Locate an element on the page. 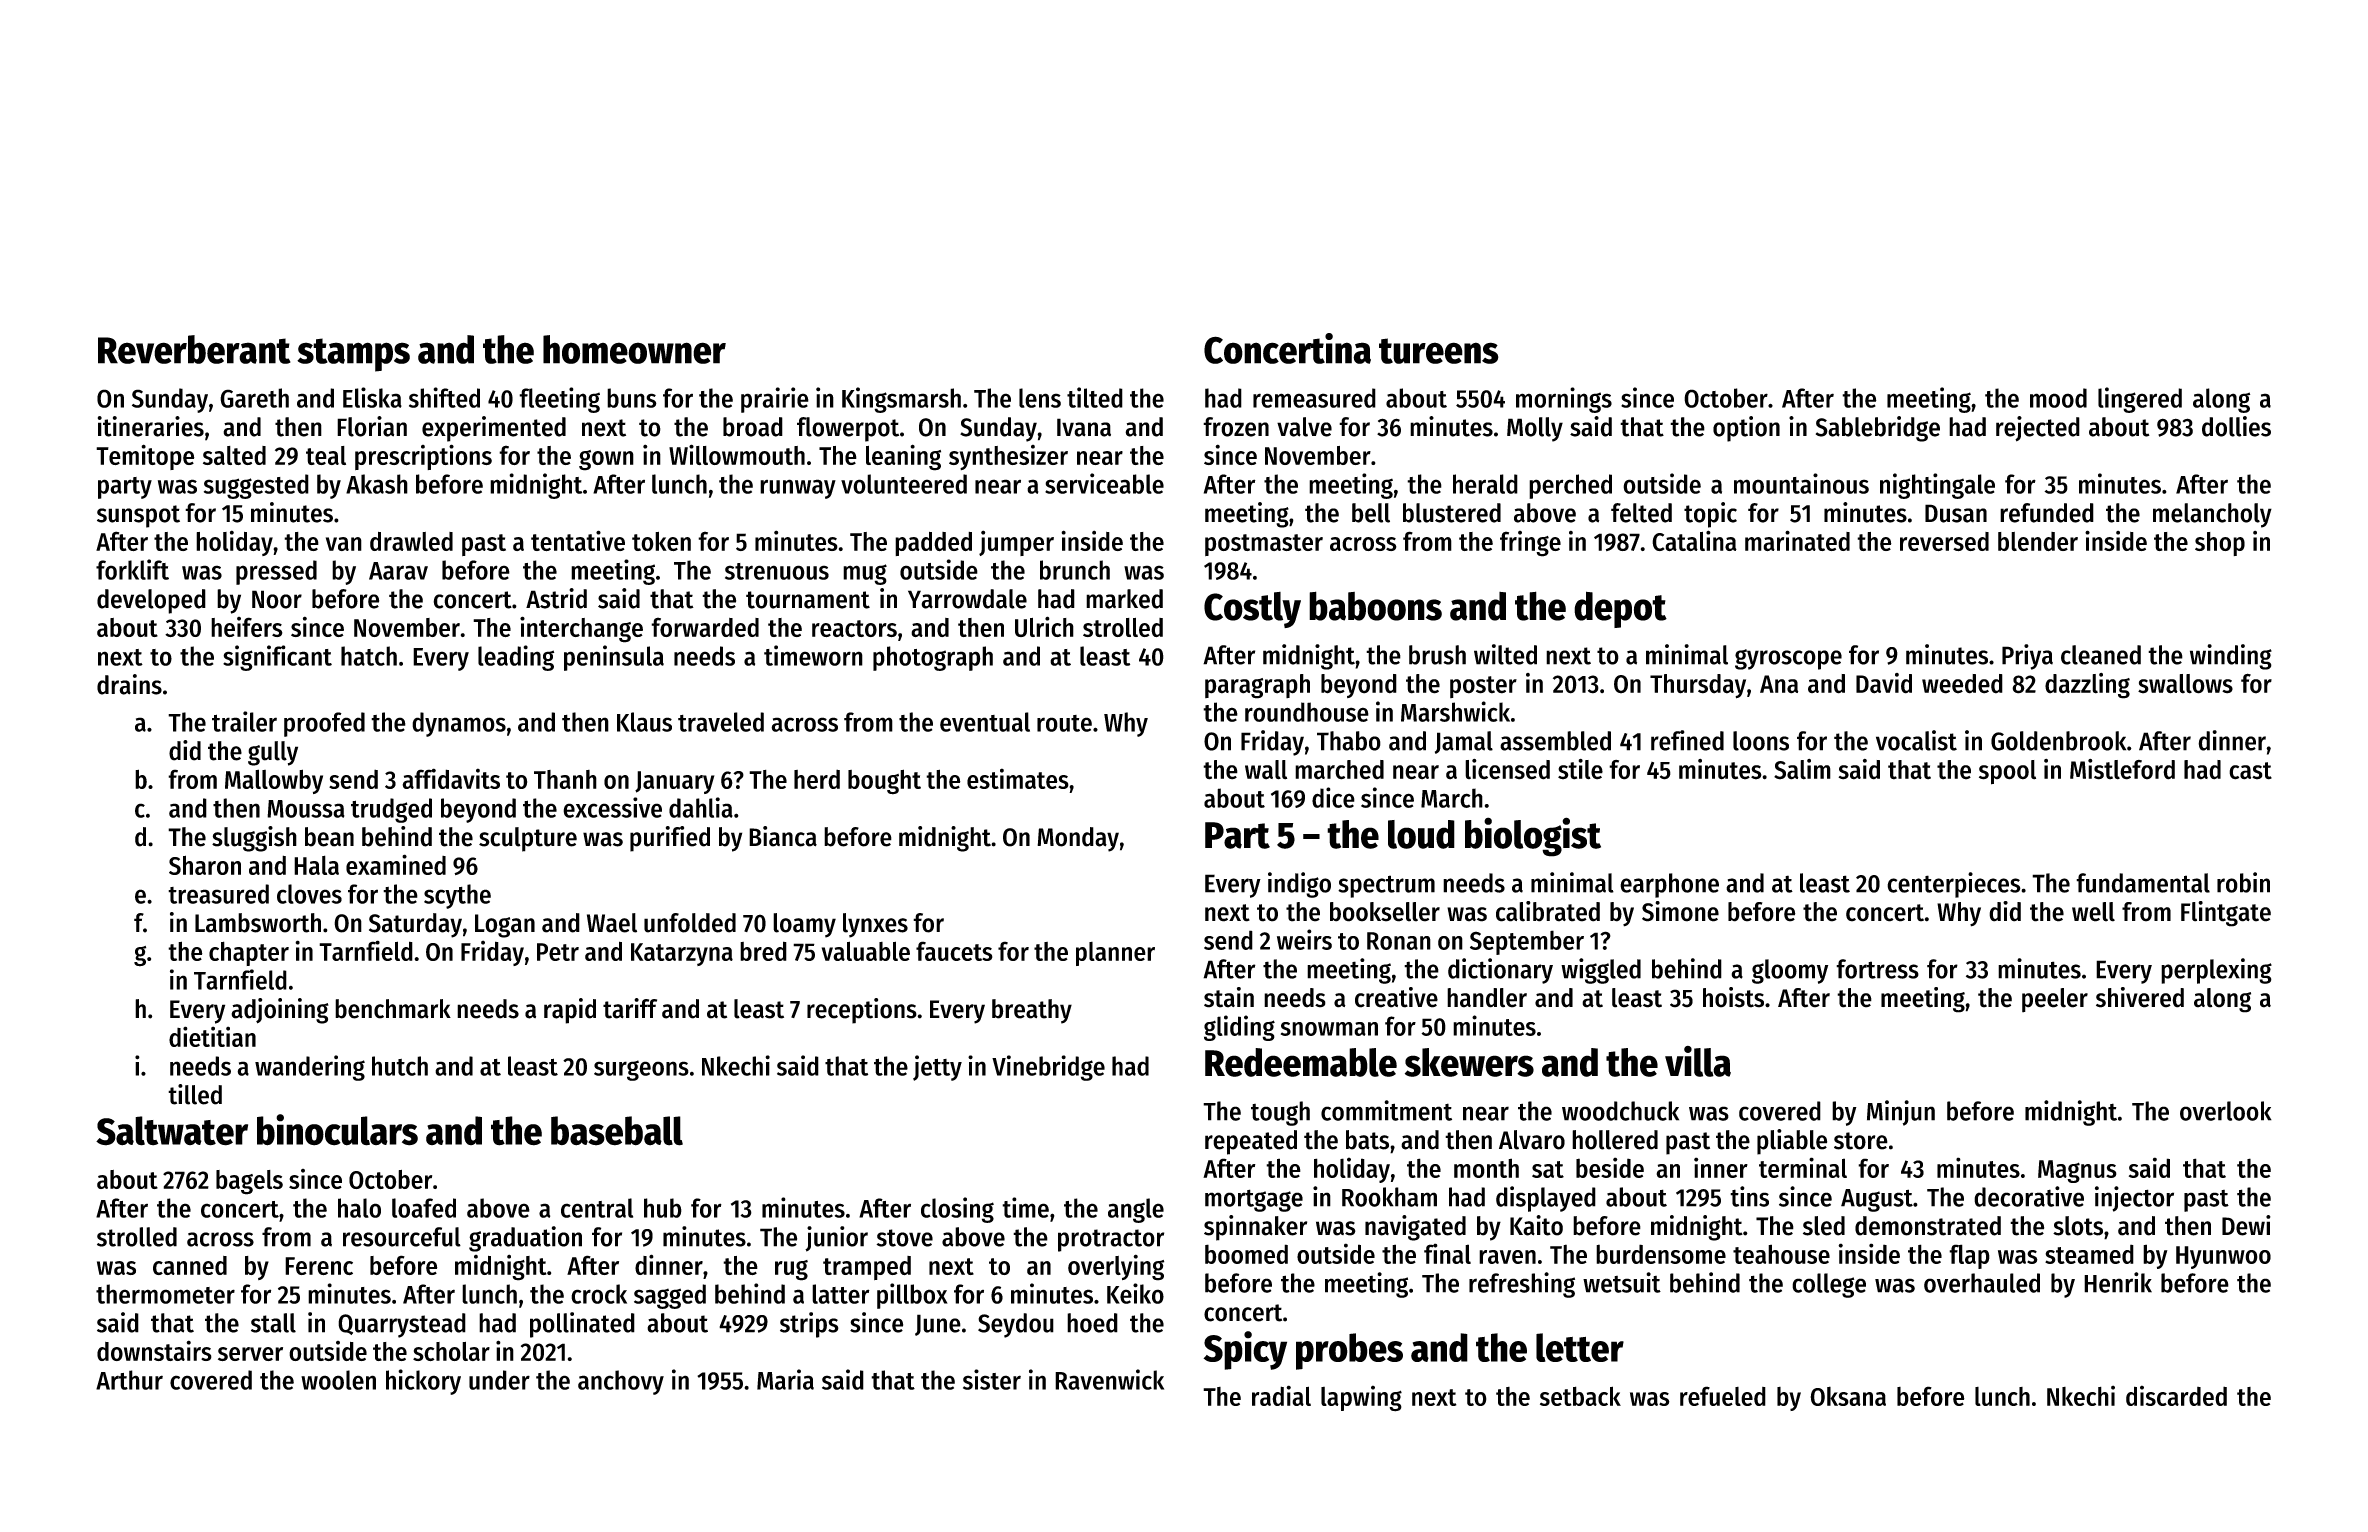  herd is located at coordinates (817, 779).
